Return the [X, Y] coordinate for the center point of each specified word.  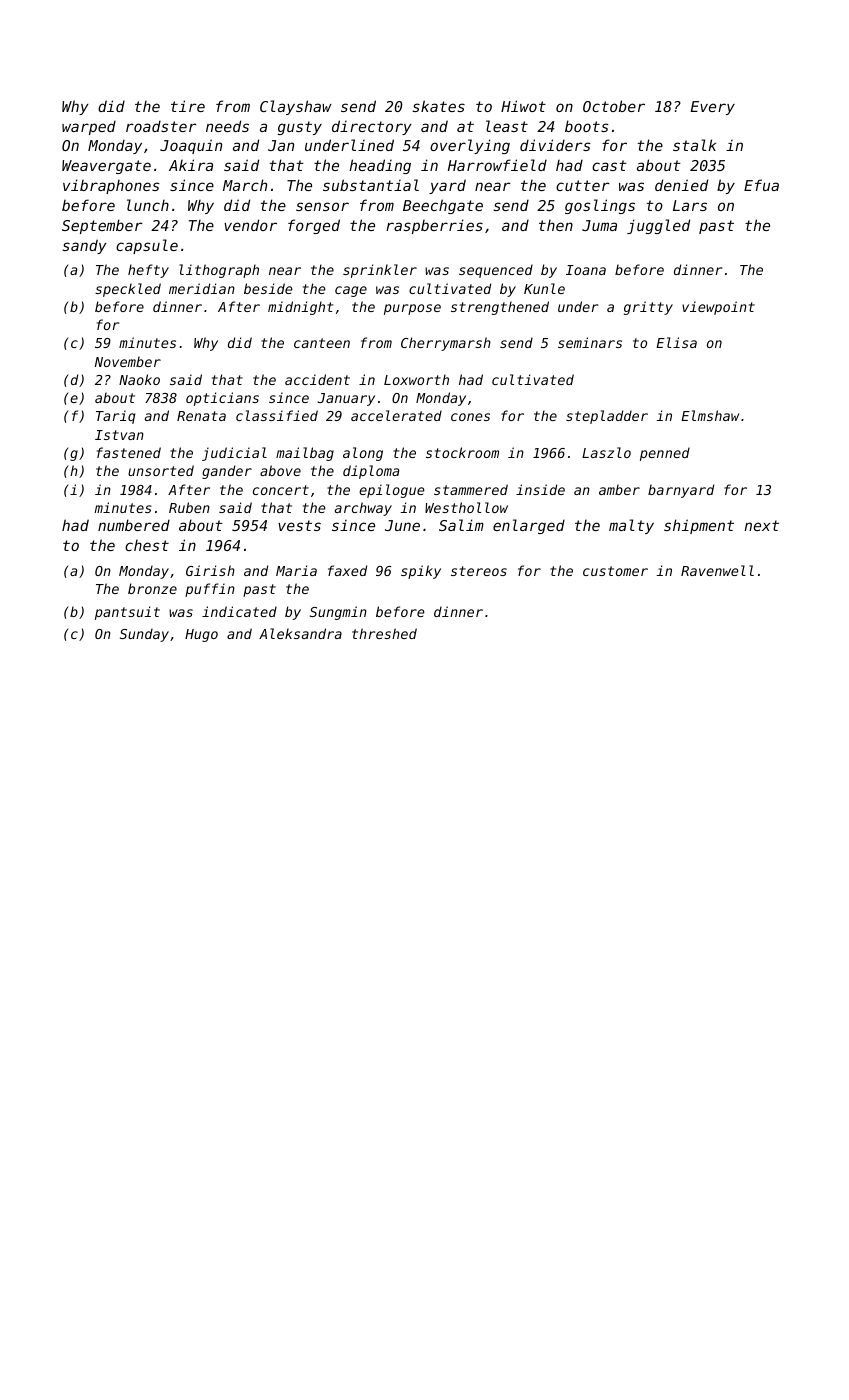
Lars [690, 205]
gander [227, 472]
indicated [239, 611]
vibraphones [111, 186]
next [761, 525]
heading [380, 166]
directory [372, 127]
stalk [694, 145]
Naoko [139, 379]
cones [470, 417]
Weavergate [106, 167]
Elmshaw [710, 415]
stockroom [462, 452]
